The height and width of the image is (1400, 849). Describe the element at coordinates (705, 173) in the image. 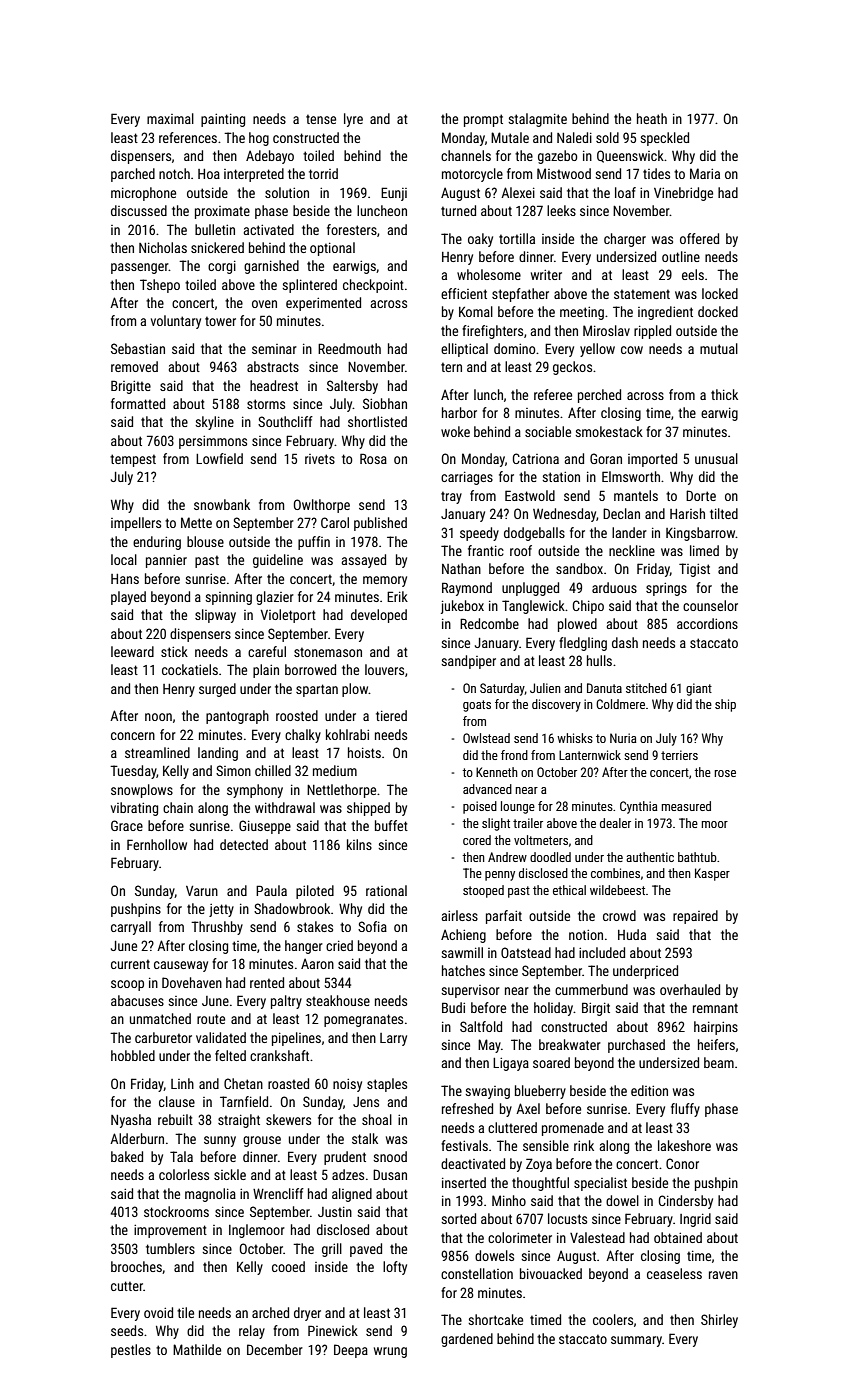

I see `Maria` at that location.
